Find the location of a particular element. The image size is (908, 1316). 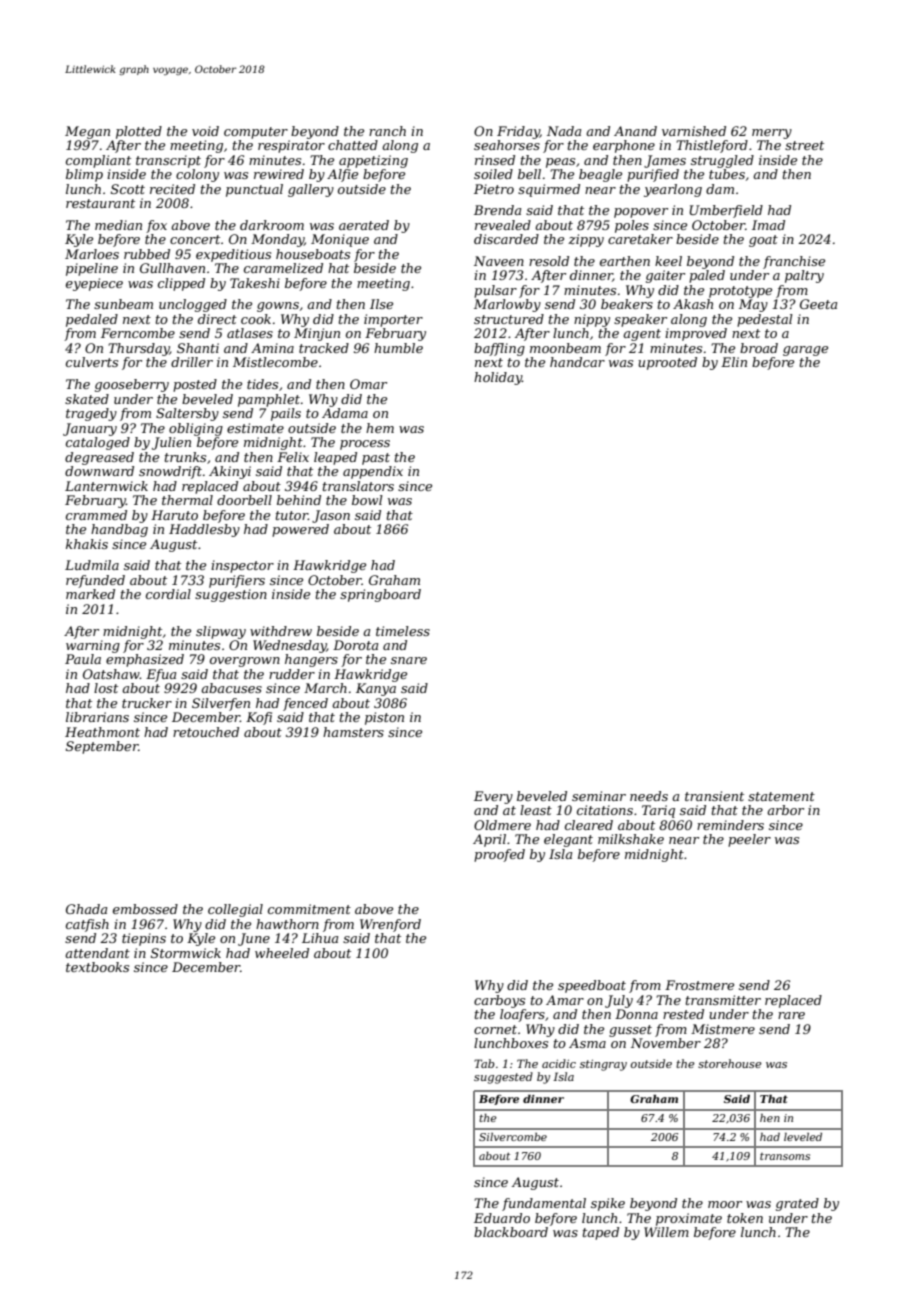

inspector is located at coordinates (242, 566).
